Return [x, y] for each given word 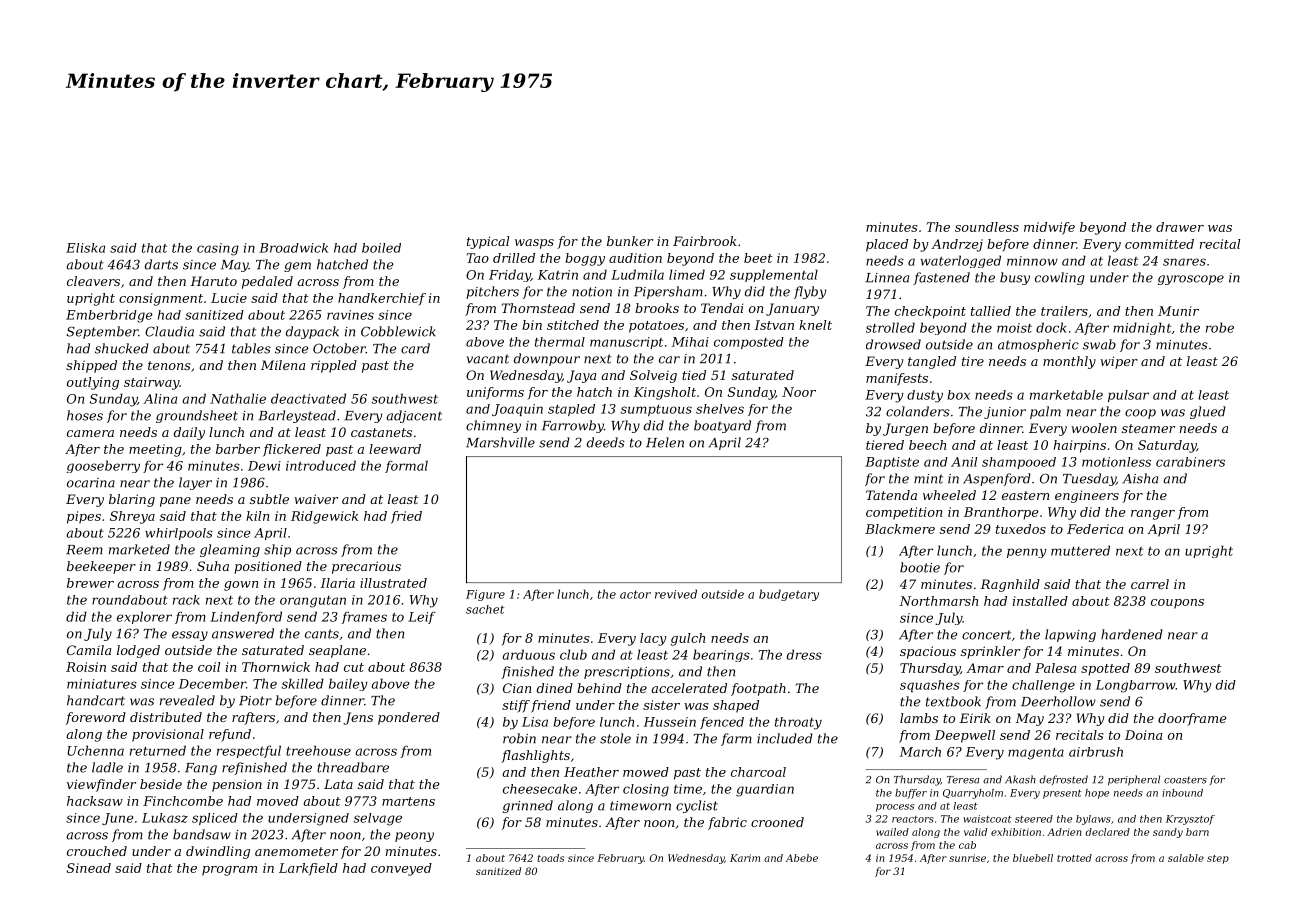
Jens [358, 718]
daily [189, 433]
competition [904, 513]
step [1218, 859]
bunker [630, 241]
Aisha [1140, 478]
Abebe [802, 858]
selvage [378, 819]
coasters [1185, 780]
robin [519, 738]
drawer [1180, 227]
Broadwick [293, 248]
